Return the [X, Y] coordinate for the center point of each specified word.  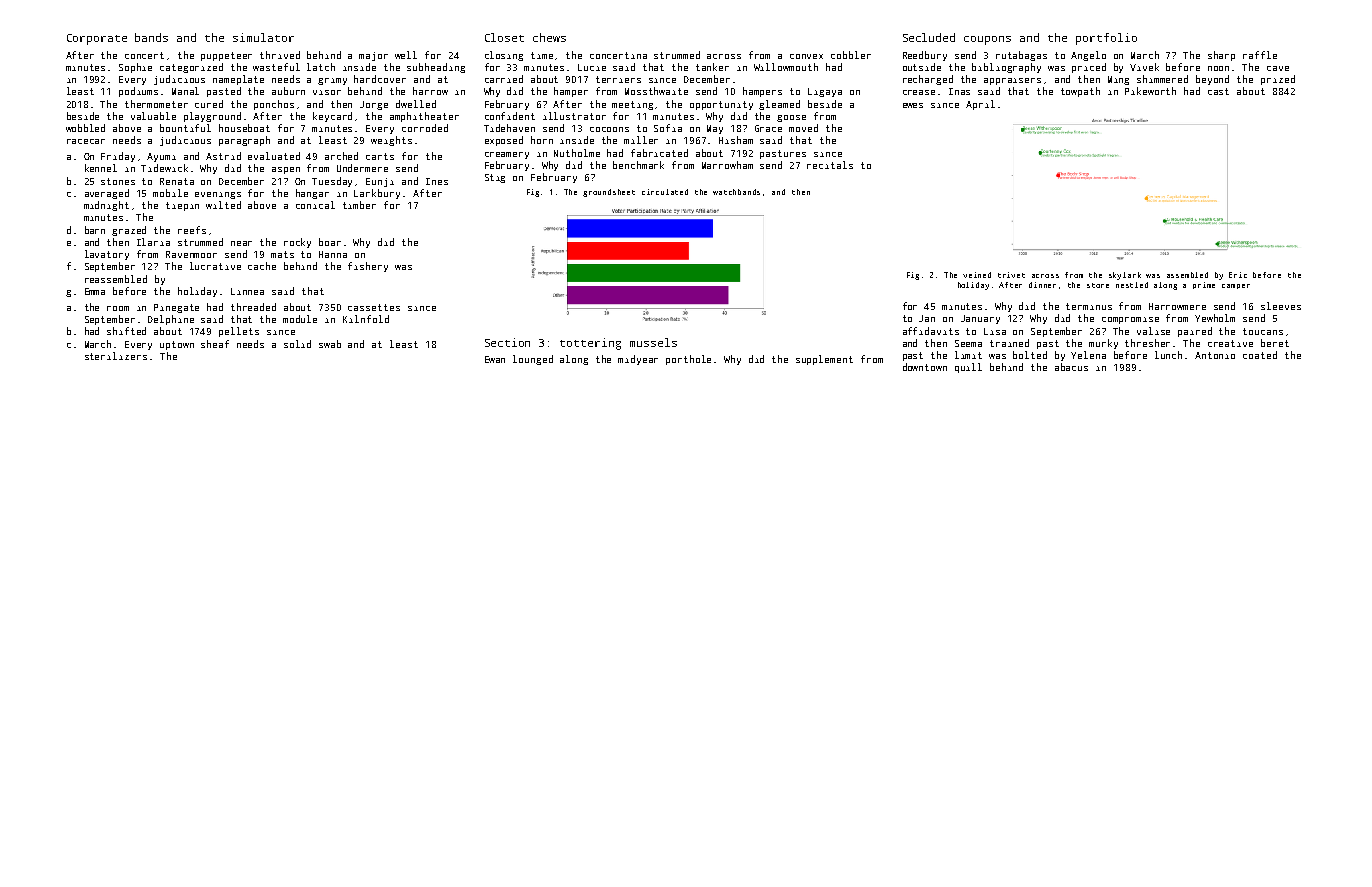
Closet [504, 37]
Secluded [929, 37]
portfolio [1106, 39]
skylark [1125, 276]
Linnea [247, 291]
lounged [533, 360]
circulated [665, 192]
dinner [1042, 285]
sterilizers [116, 356]
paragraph [244, 141]
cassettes [374, 307]
